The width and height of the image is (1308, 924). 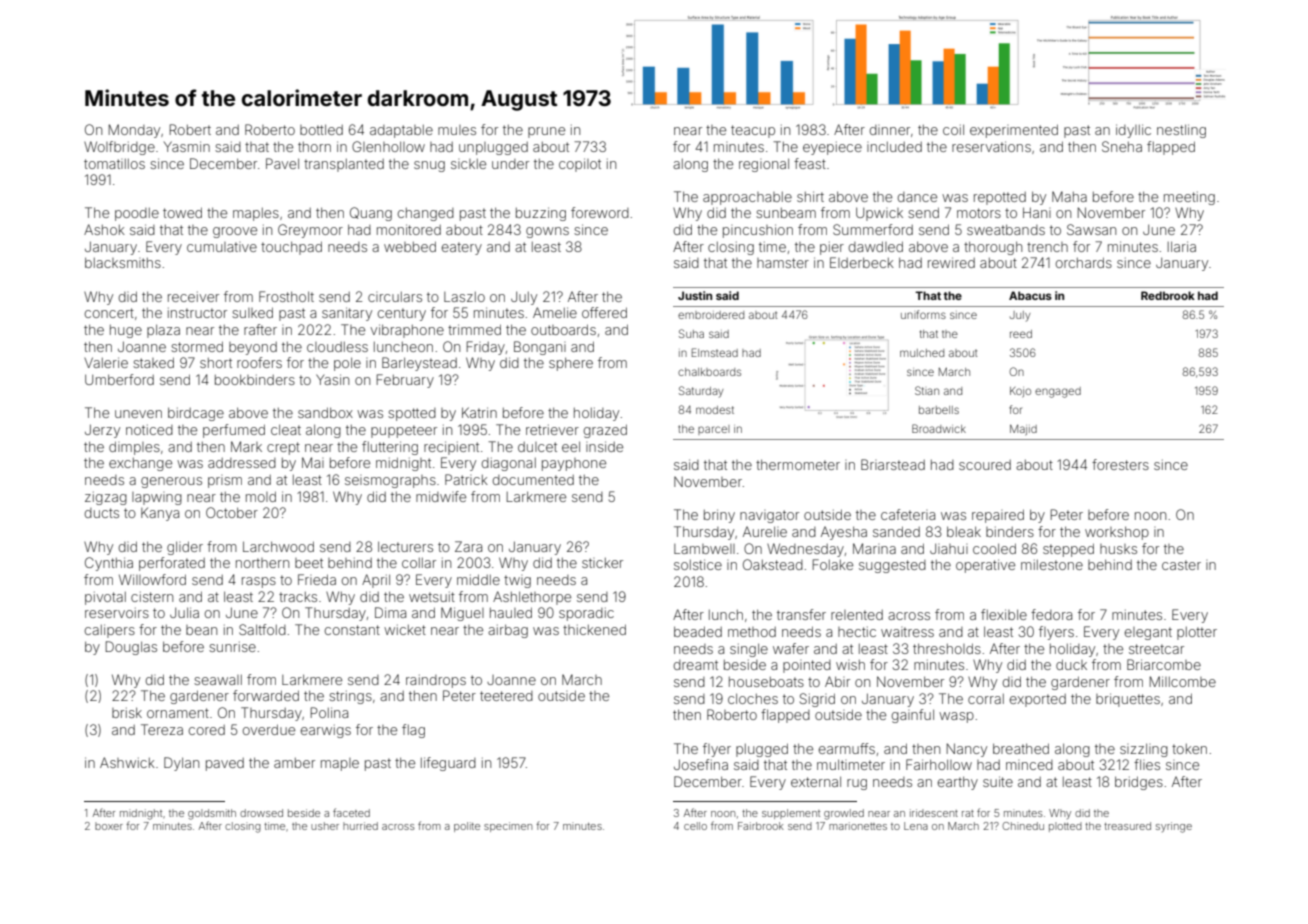 What do you see at coordinates (163, 331) in the image?
I see `plaza` at bounding box center [163, 331].
